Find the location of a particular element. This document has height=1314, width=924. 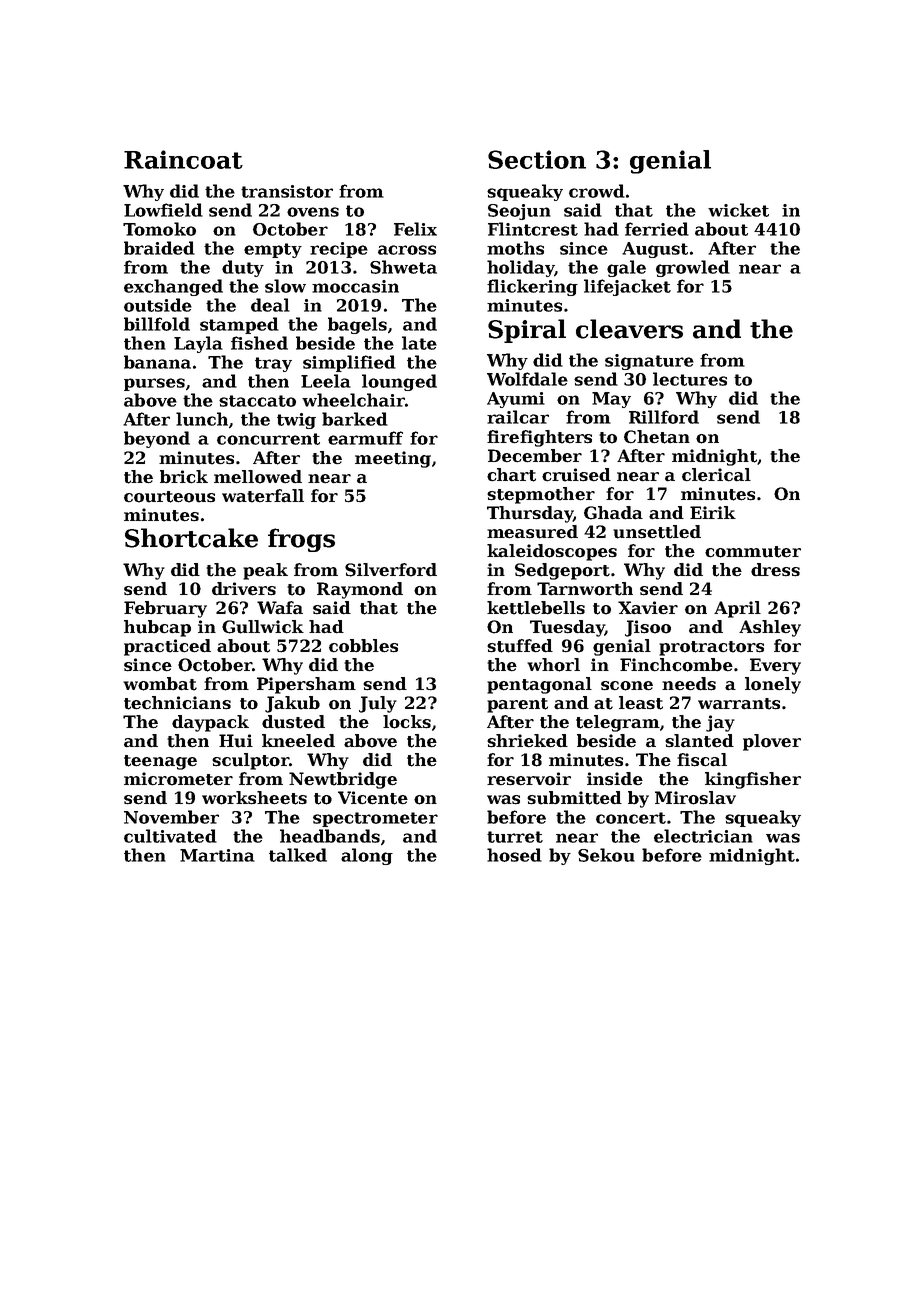

lectures is located at coordinates (690, 379).
